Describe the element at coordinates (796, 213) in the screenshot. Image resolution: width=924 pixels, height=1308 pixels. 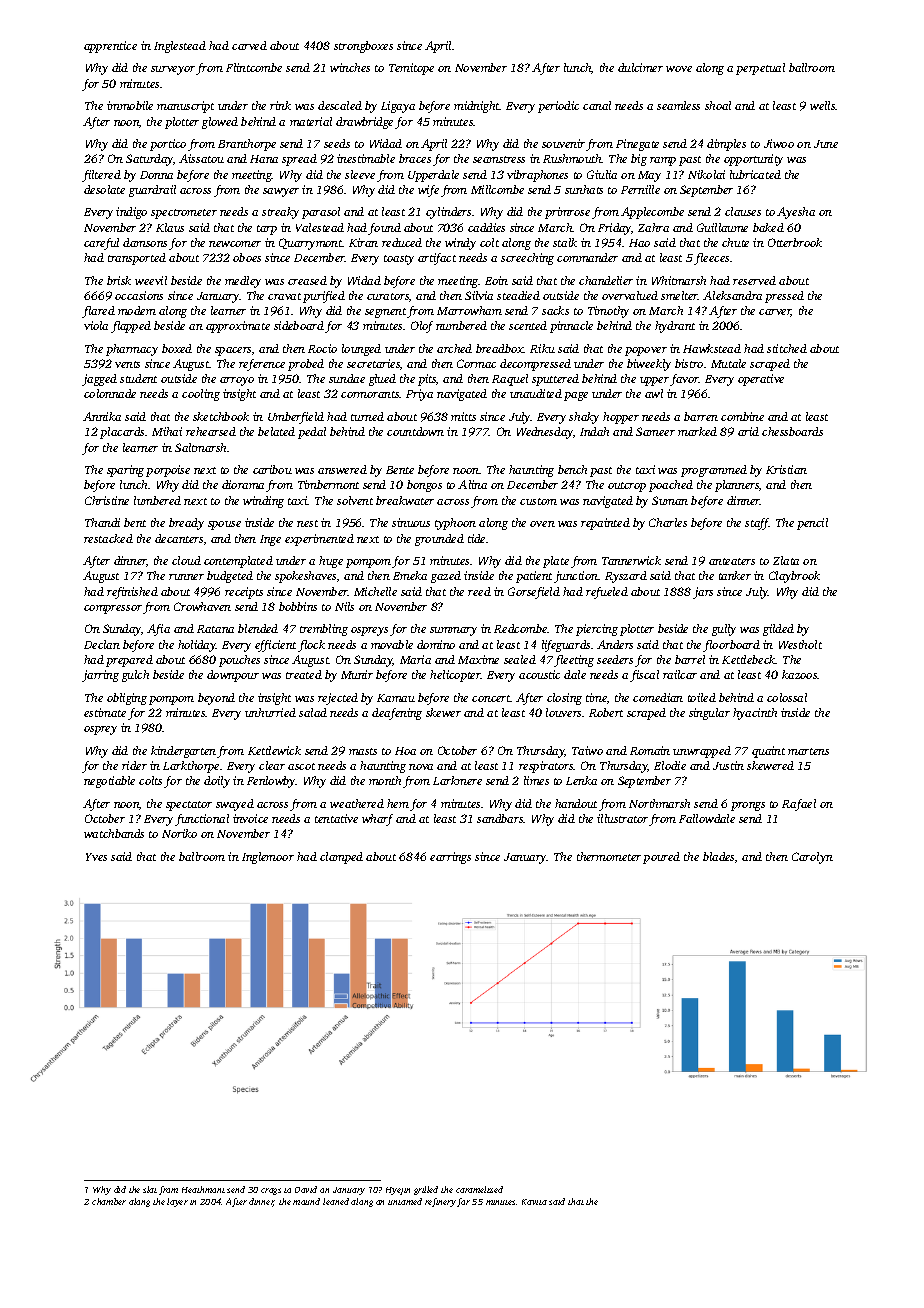
I see `Ayesha` at that location.
